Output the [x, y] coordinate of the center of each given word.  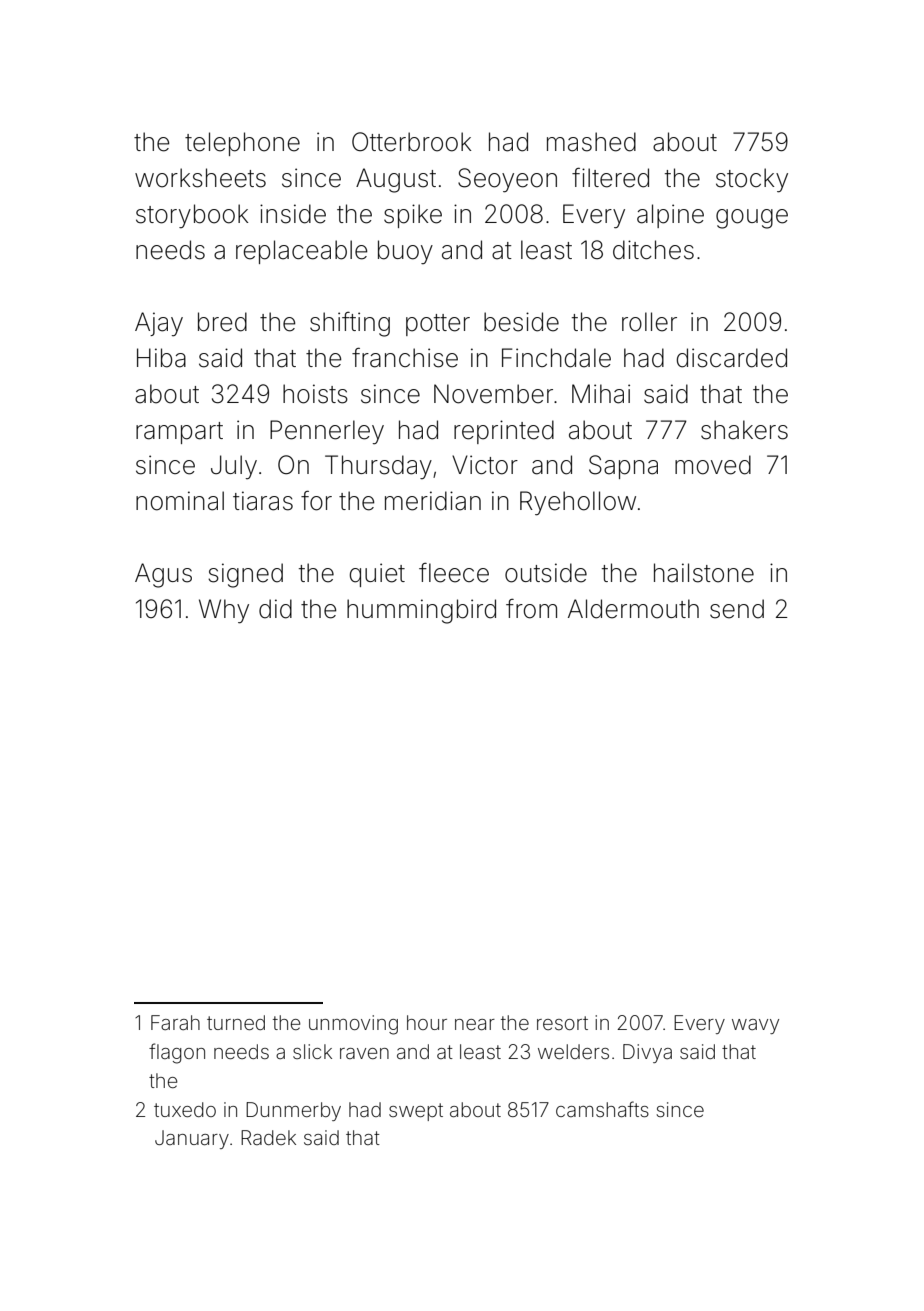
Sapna [623, 467]
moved [713, 465]
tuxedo [185, 1109]
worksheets [200, 178]
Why [224, 611]
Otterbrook [411, 142]
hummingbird [421, 611]
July [234, 467]
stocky [752, 180]
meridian [433, 501]
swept [416, 1112]
